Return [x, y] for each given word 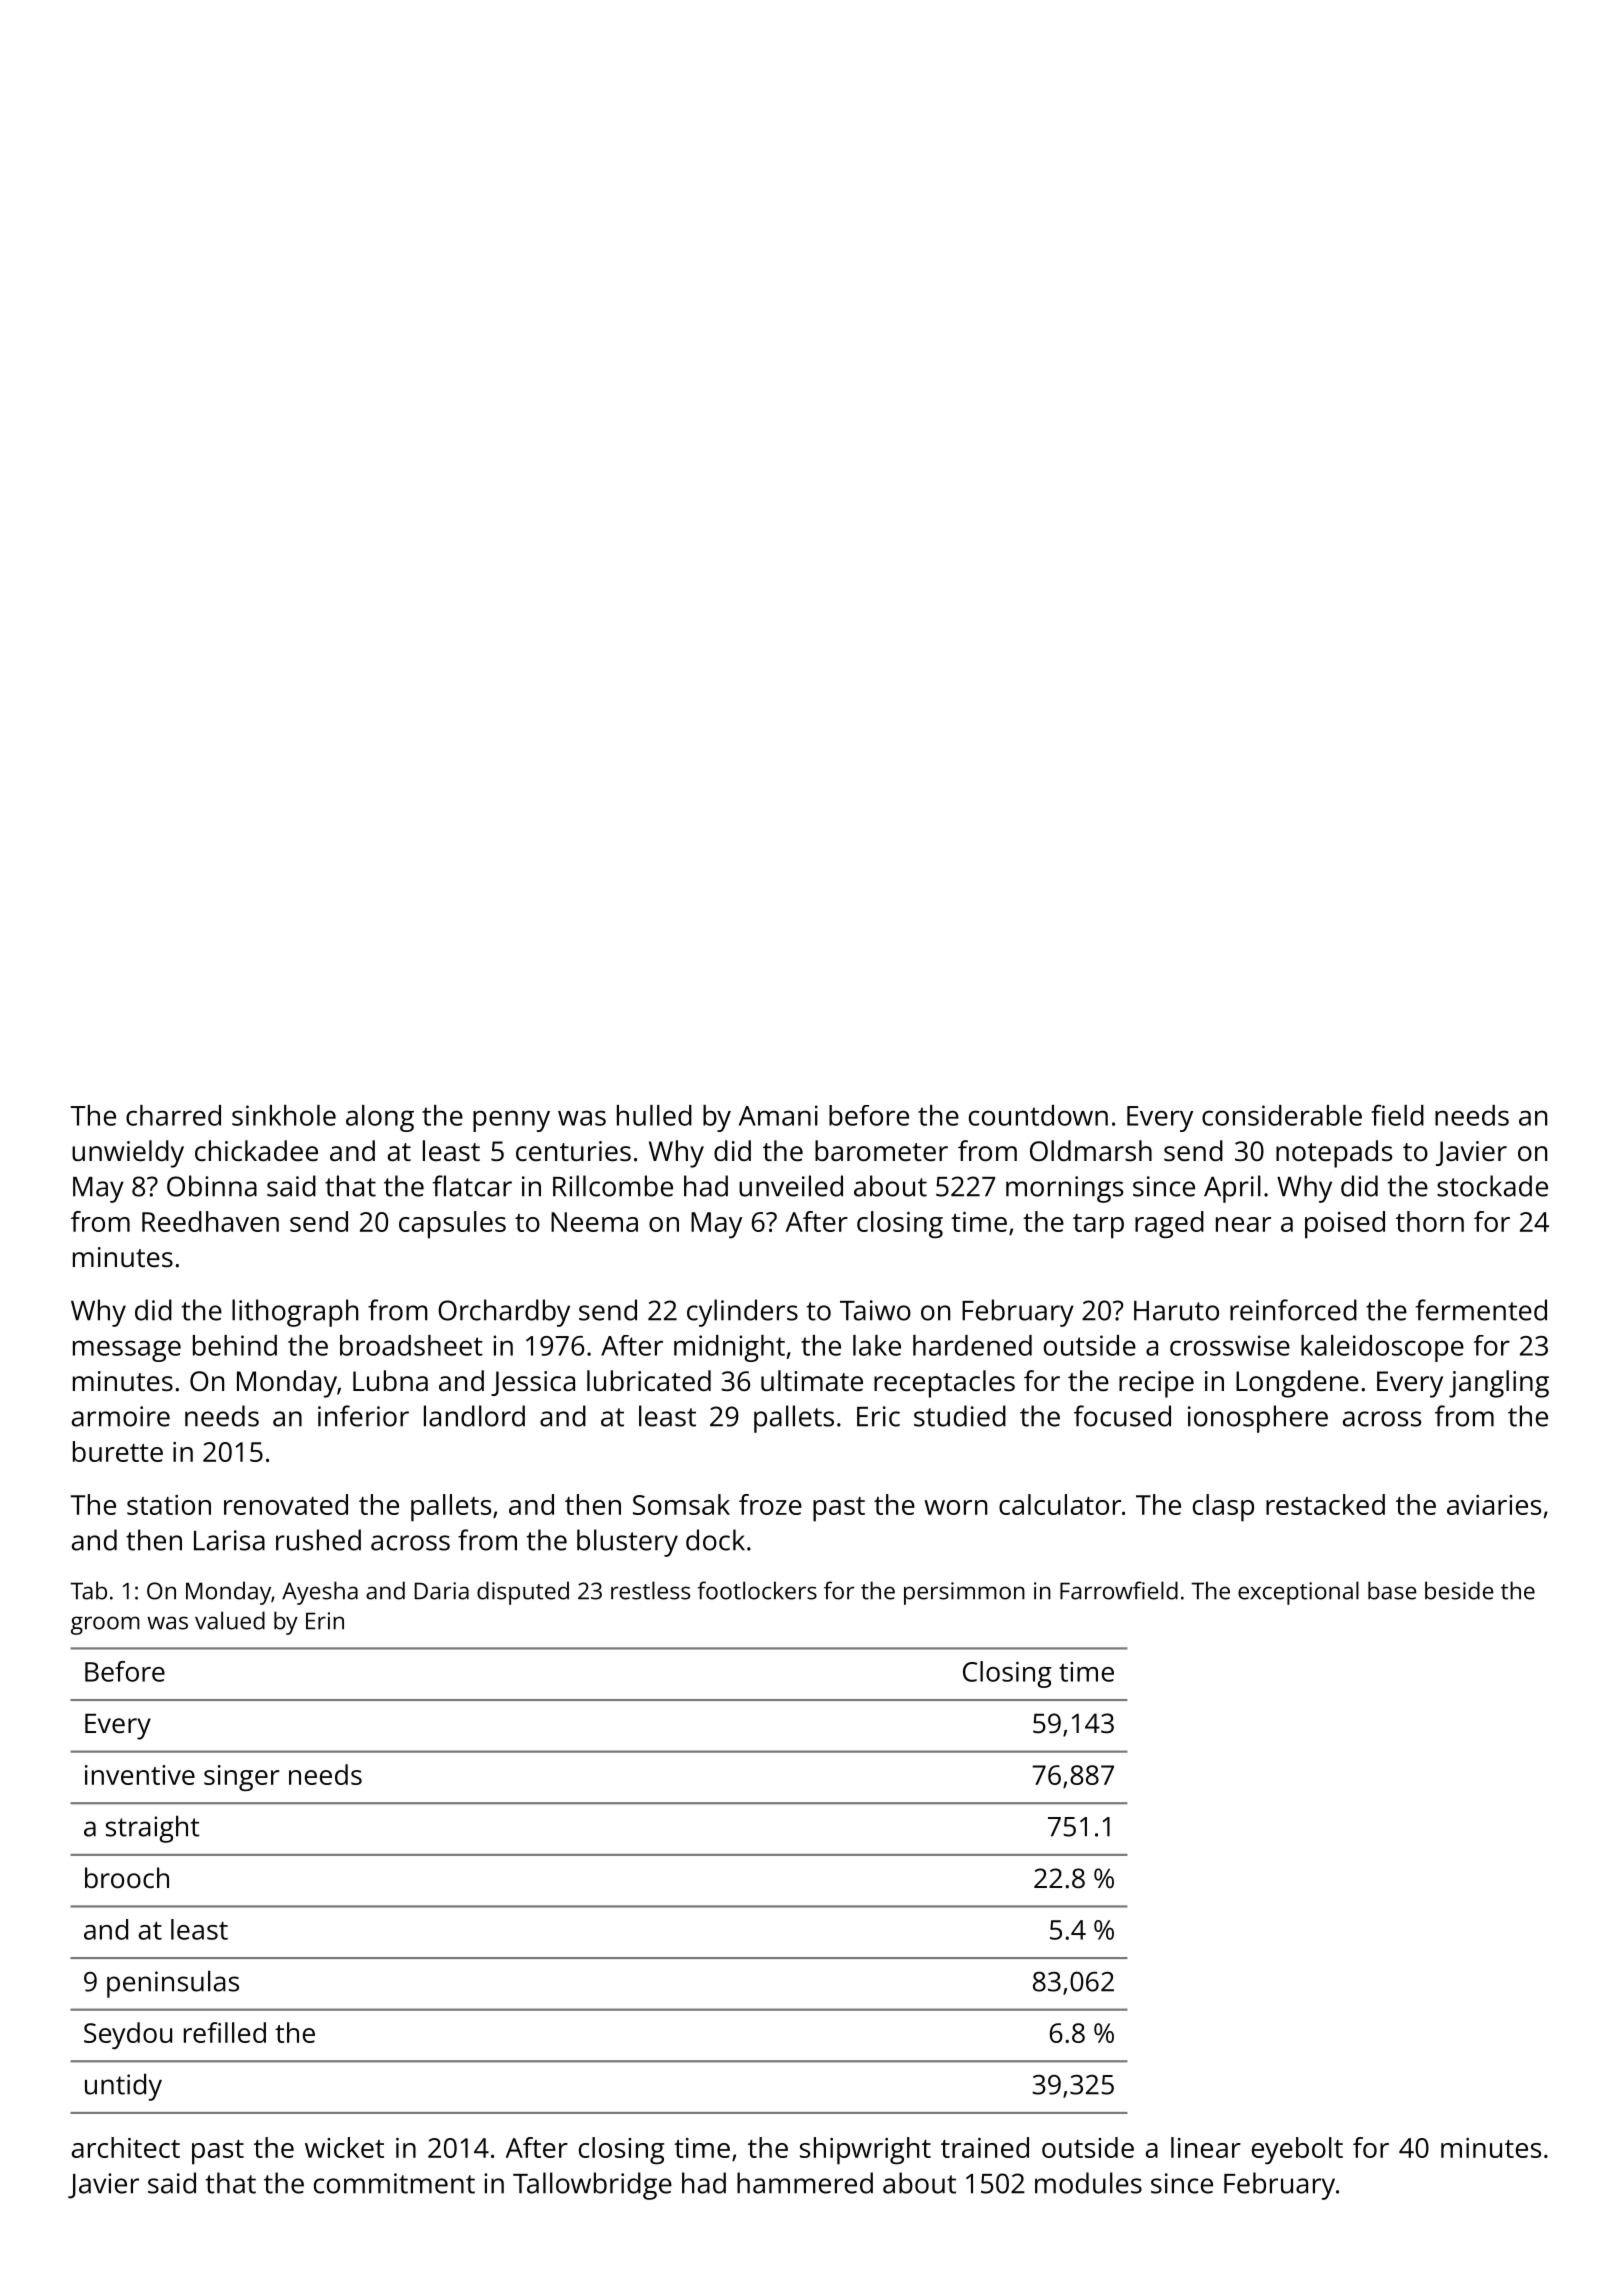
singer [241, 1778]
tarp [1098, 1226]
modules [1088, 2183]
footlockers [757, 1590]
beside [1459, 1590]
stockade [1492, 1186]
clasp [1223, 1508]
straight [152, 1829]
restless [650, 1590]
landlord [474, 1416]
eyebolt [1297, 2151]
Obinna [212, 1186]
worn [955, 1507]
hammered [805, 2183]
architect [126, 2147]
